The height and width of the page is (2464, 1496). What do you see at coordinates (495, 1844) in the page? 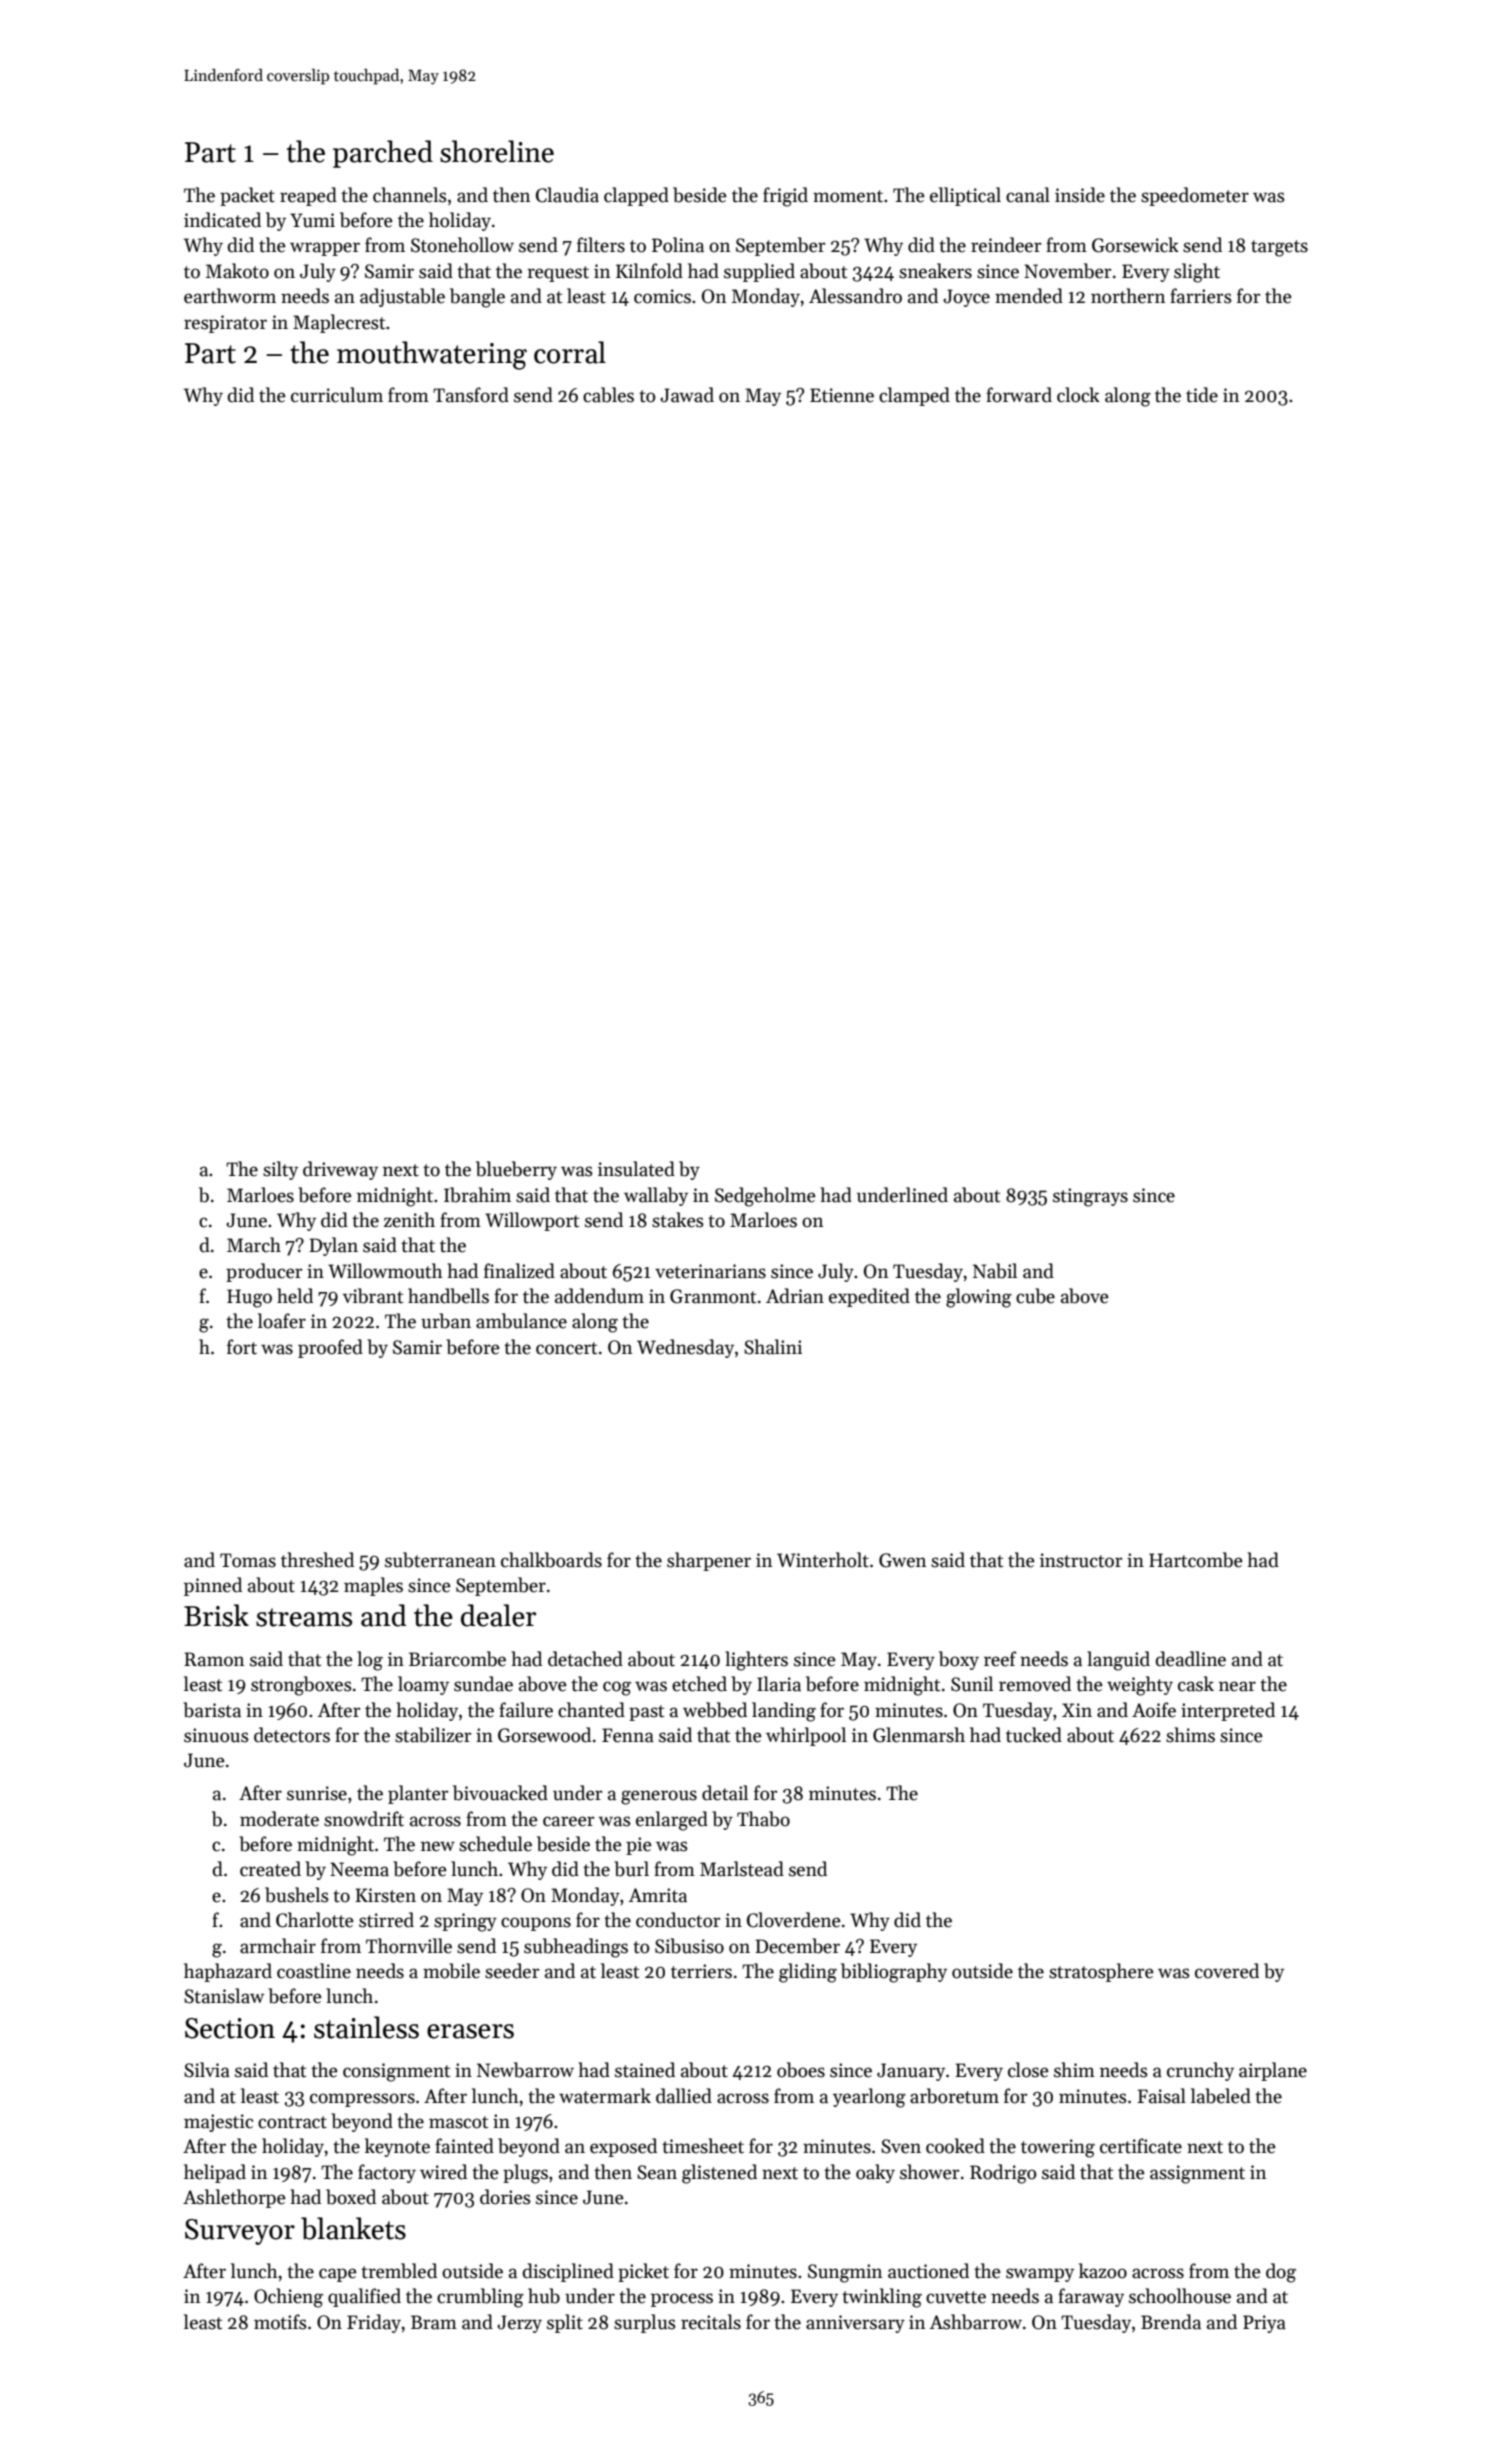
I see `schedule` at bounding box center [495, 1844].
